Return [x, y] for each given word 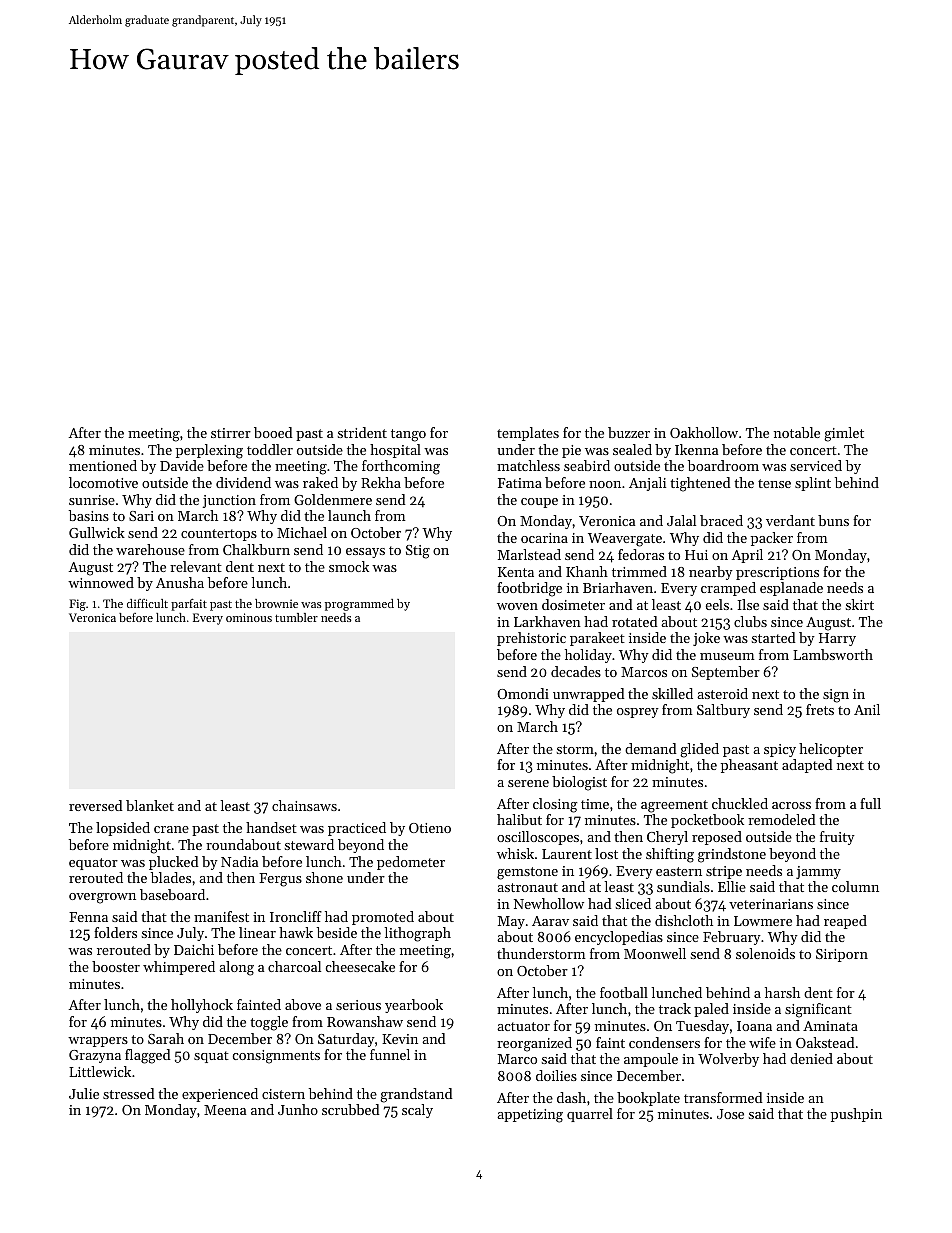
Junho [298, 1109]
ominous [249, 617]
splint [813, 484]
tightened [700, 484]
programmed [359, 605]
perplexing [209, 451]
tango [408, 435]
